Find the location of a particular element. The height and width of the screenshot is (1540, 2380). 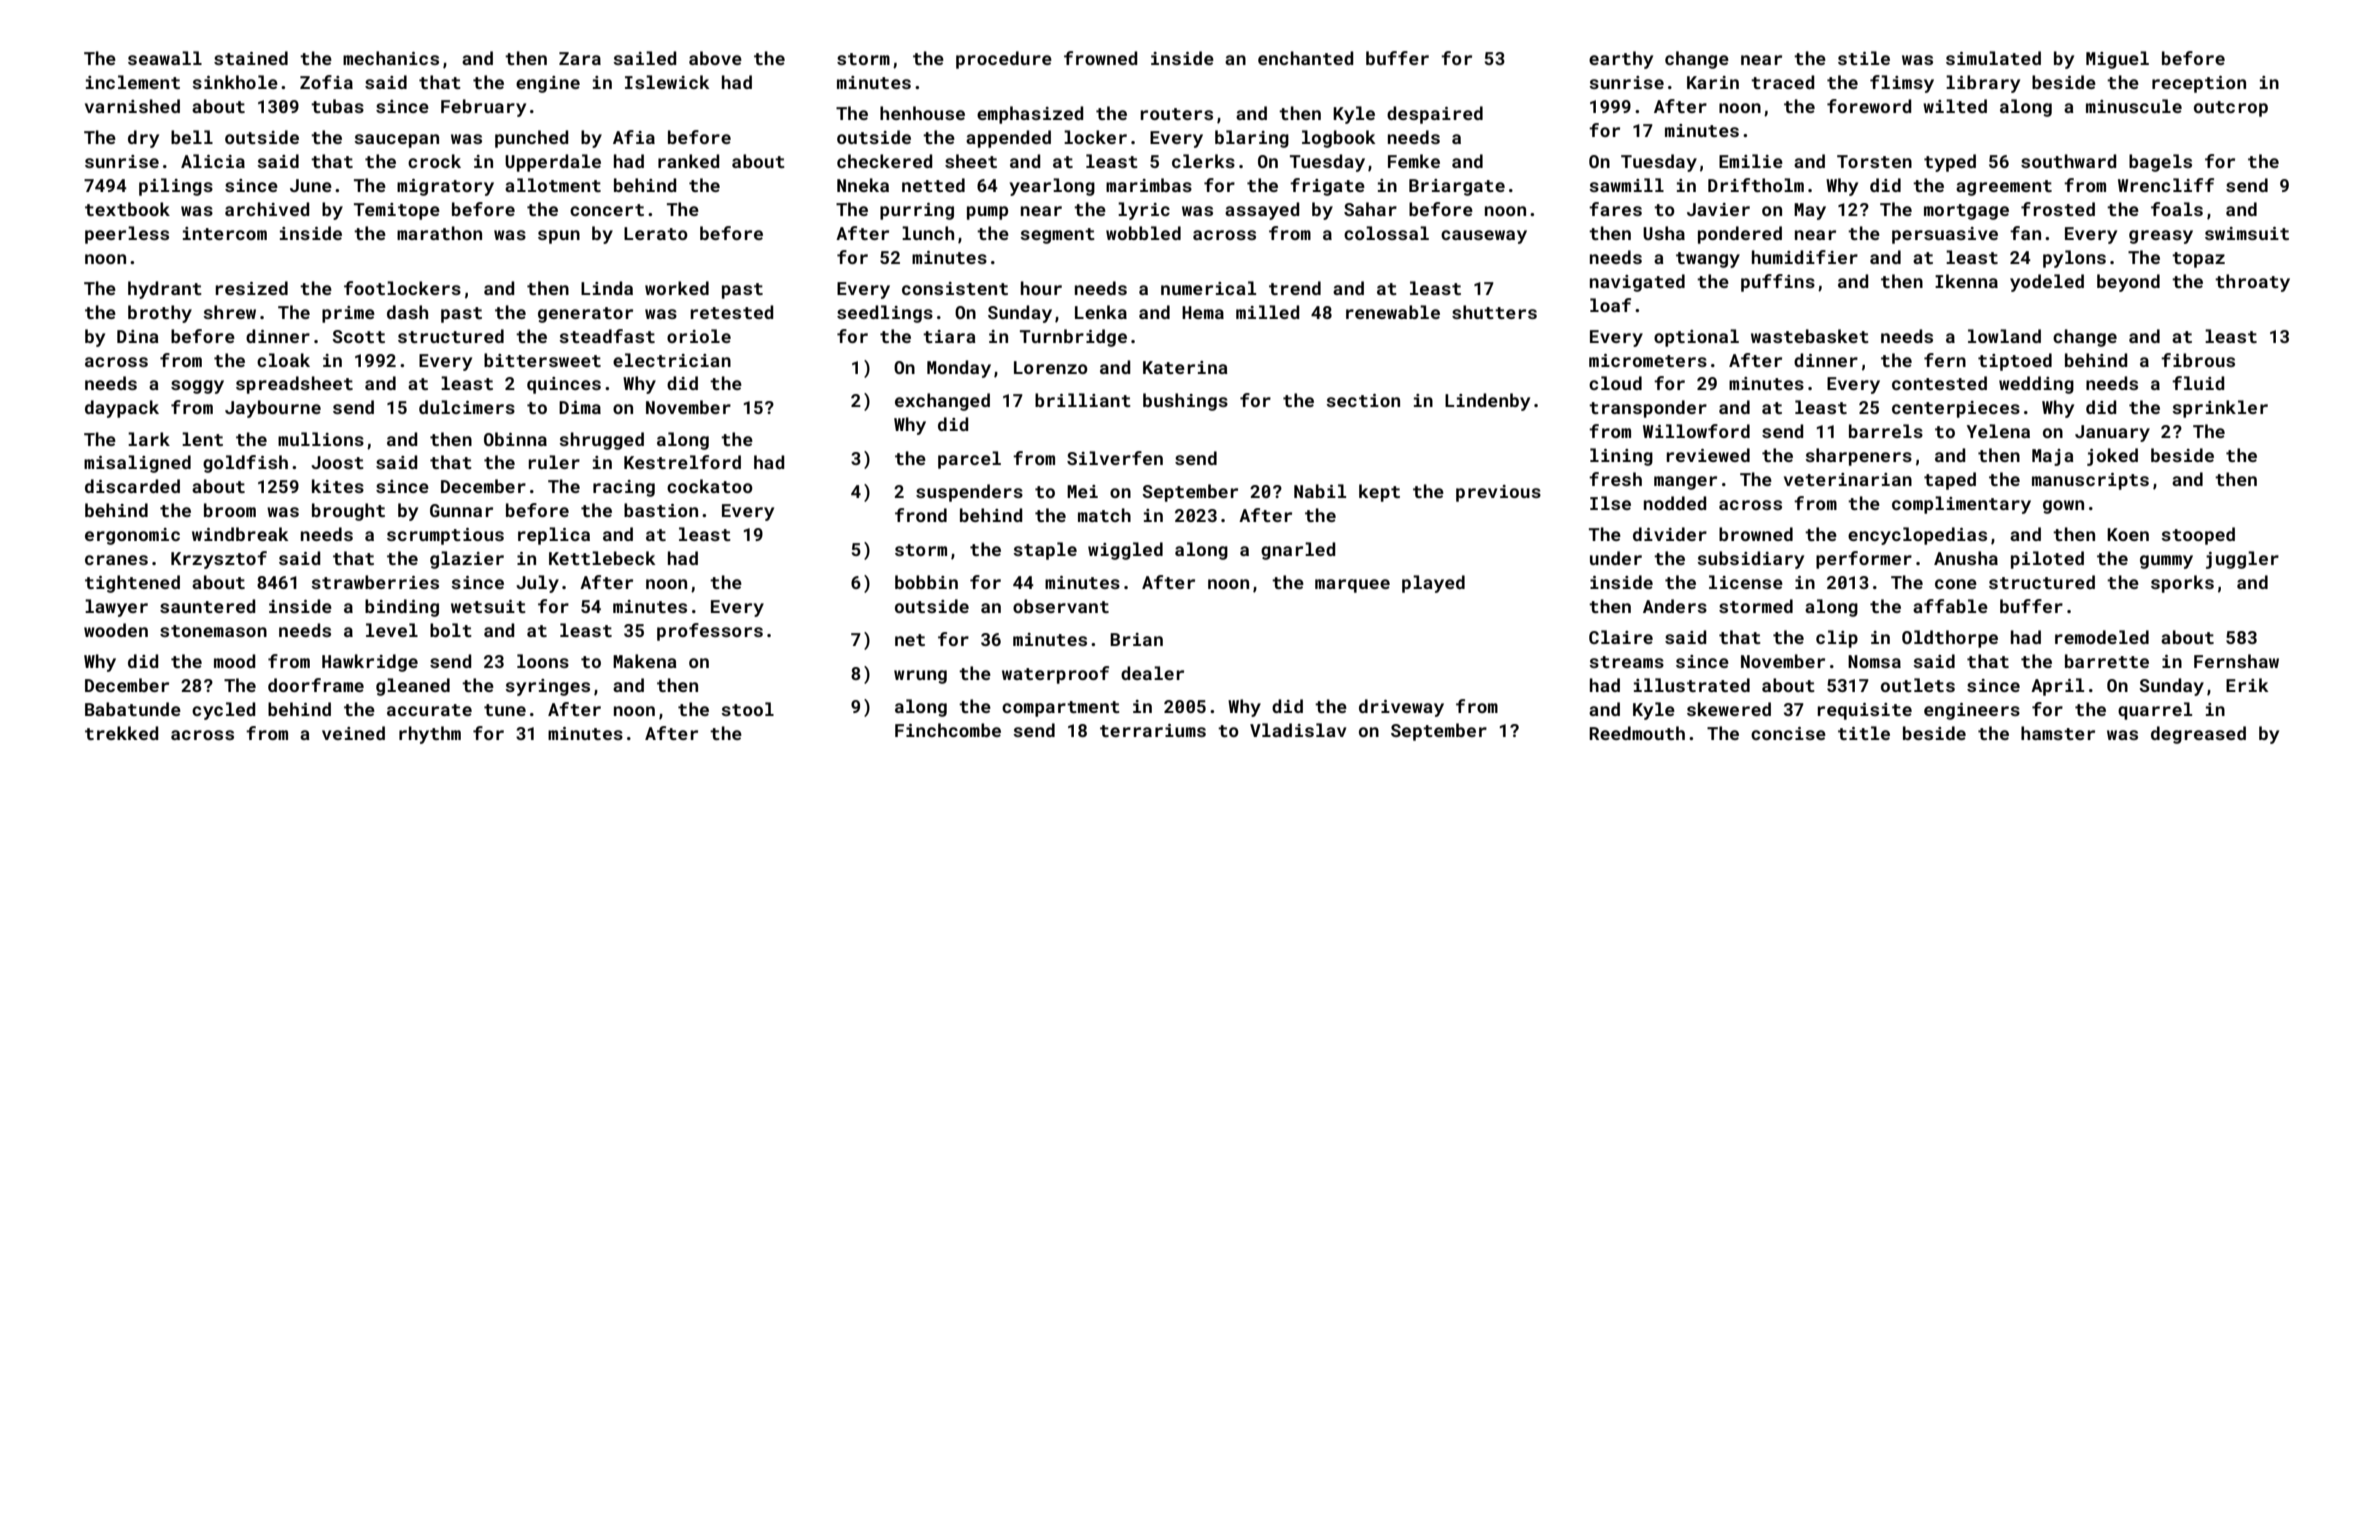

frowned is located at coordinates (1101, 58).
